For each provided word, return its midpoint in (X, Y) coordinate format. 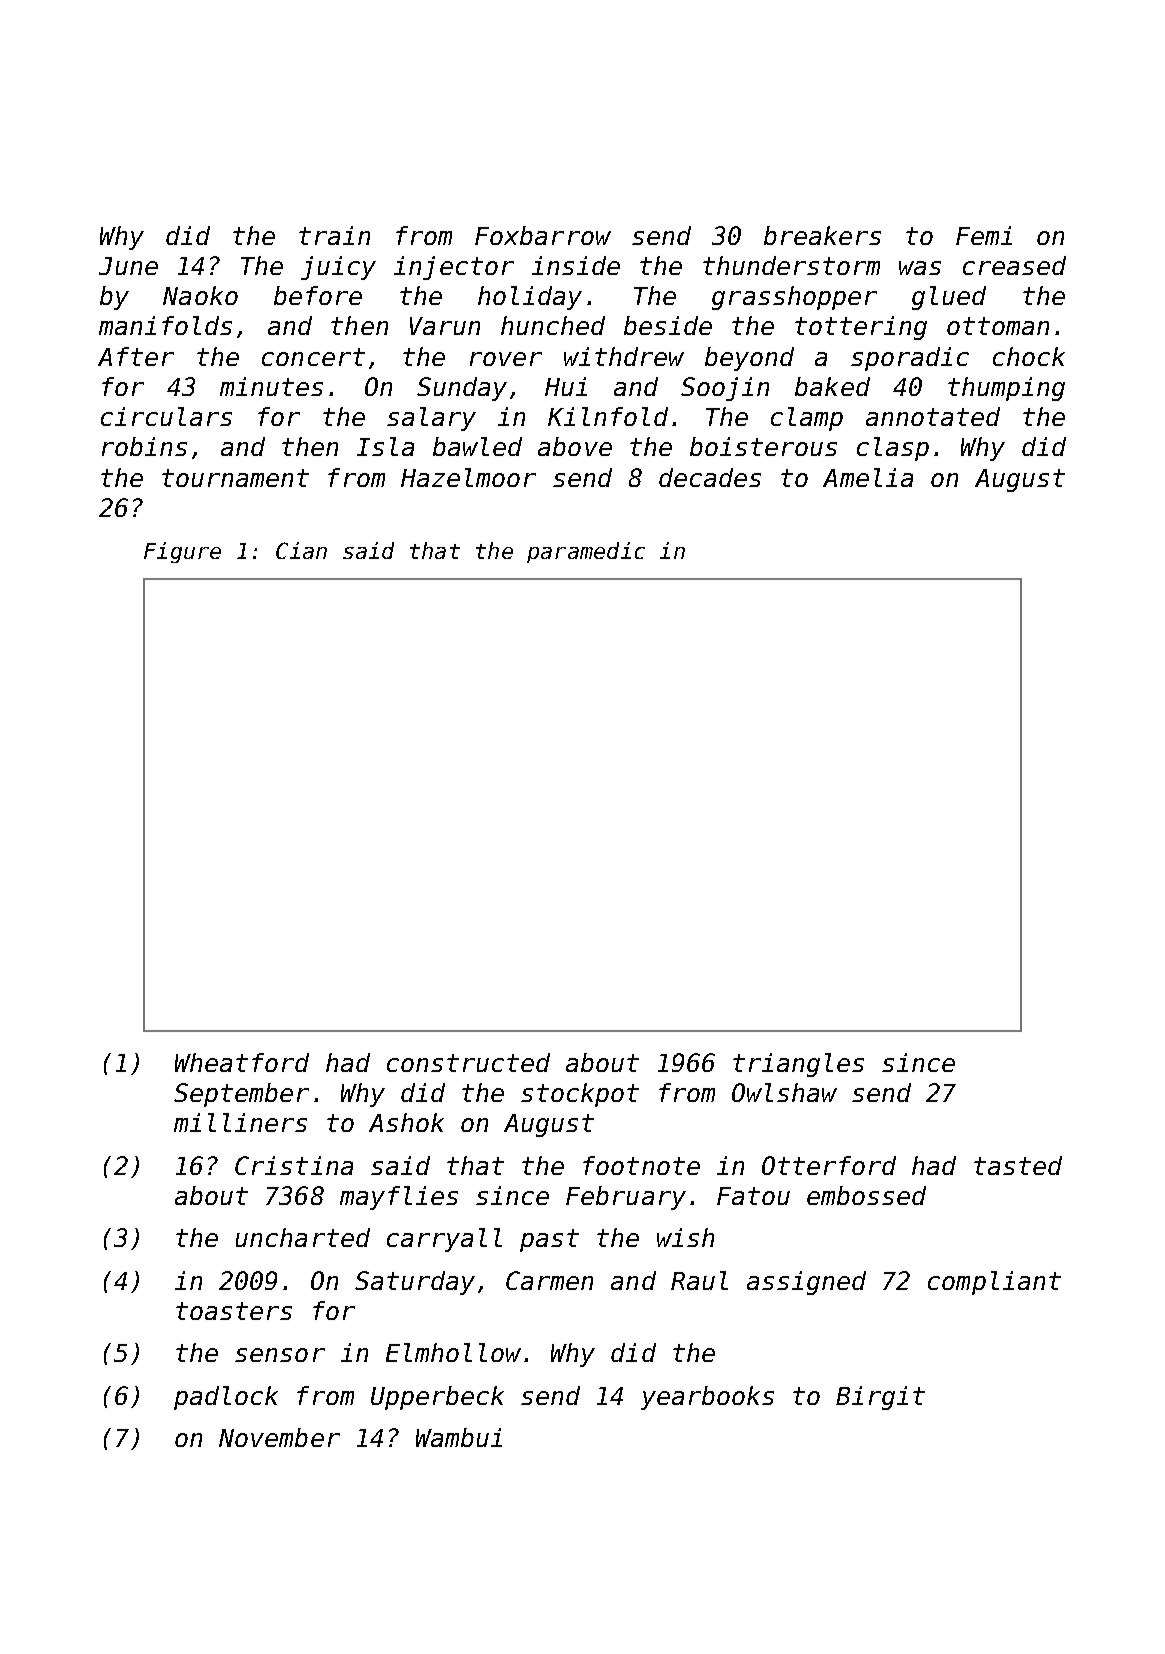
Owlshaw (784, 1092)
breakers (822, 235)
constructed (468, 1062)
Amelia (868, 477)
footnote (641, 1165)
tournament (235, 478)
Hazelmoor (468, 477)
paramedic (586, 552)
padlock (226, 1398)
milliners (240, 1122)
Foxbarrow (543, 235)
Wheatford (242, 1062)
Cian (301, 550)
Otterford (829, 1165)
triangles (798, 1065)
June (128, 266)
